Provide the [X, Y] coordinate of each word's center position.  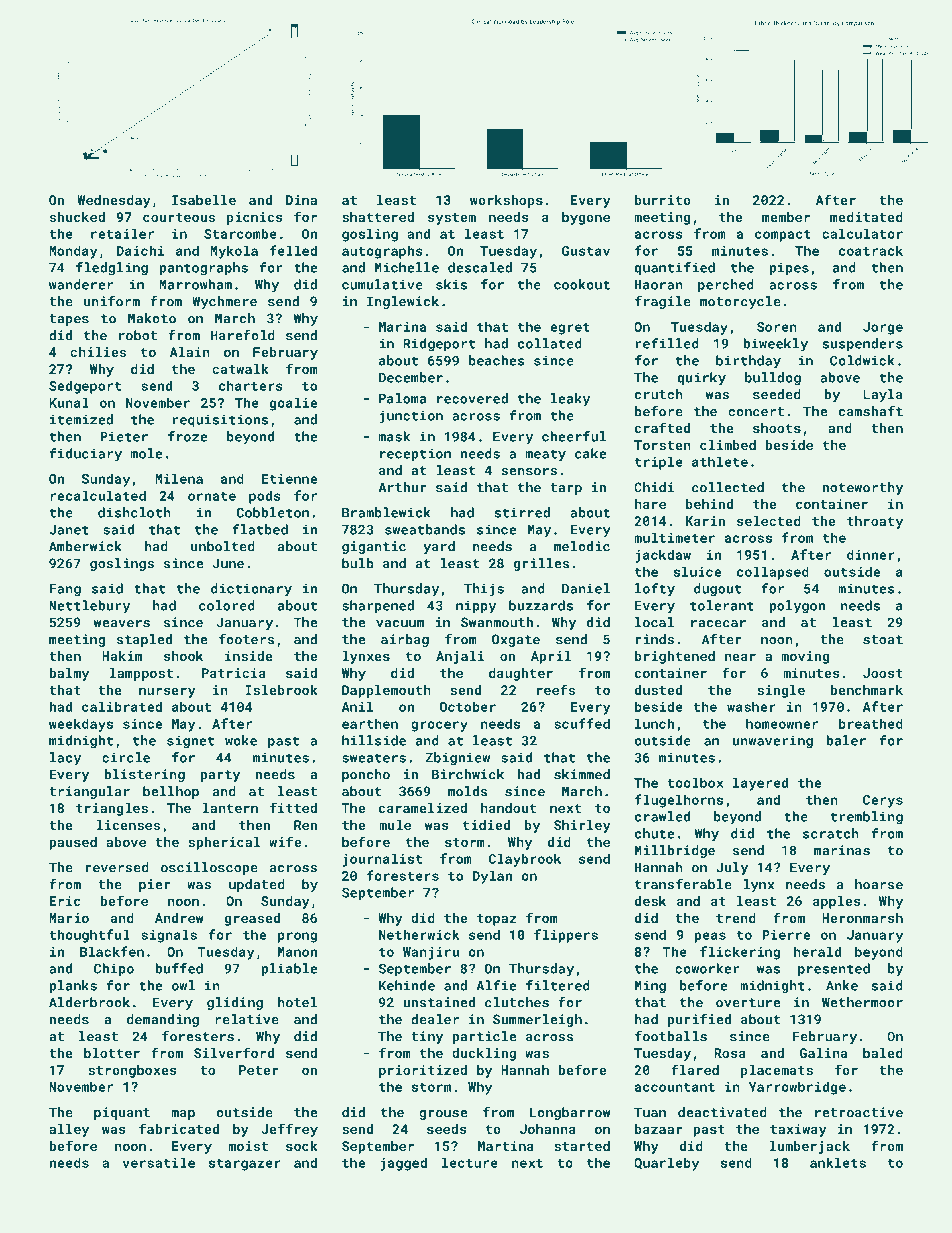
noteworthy [862, 488]
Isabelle [204, 200]
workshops [506, 201]
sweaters [374, 758]
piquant [122, 1113]
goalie [293, 404]
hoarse [879, 884]
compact [783, 236]
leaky [570, 400]
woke [241, 740]
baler [846, 740]
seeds [447, 1129]
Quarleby [666, 1164]
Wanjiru [431, 953]
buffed [179, 968]
